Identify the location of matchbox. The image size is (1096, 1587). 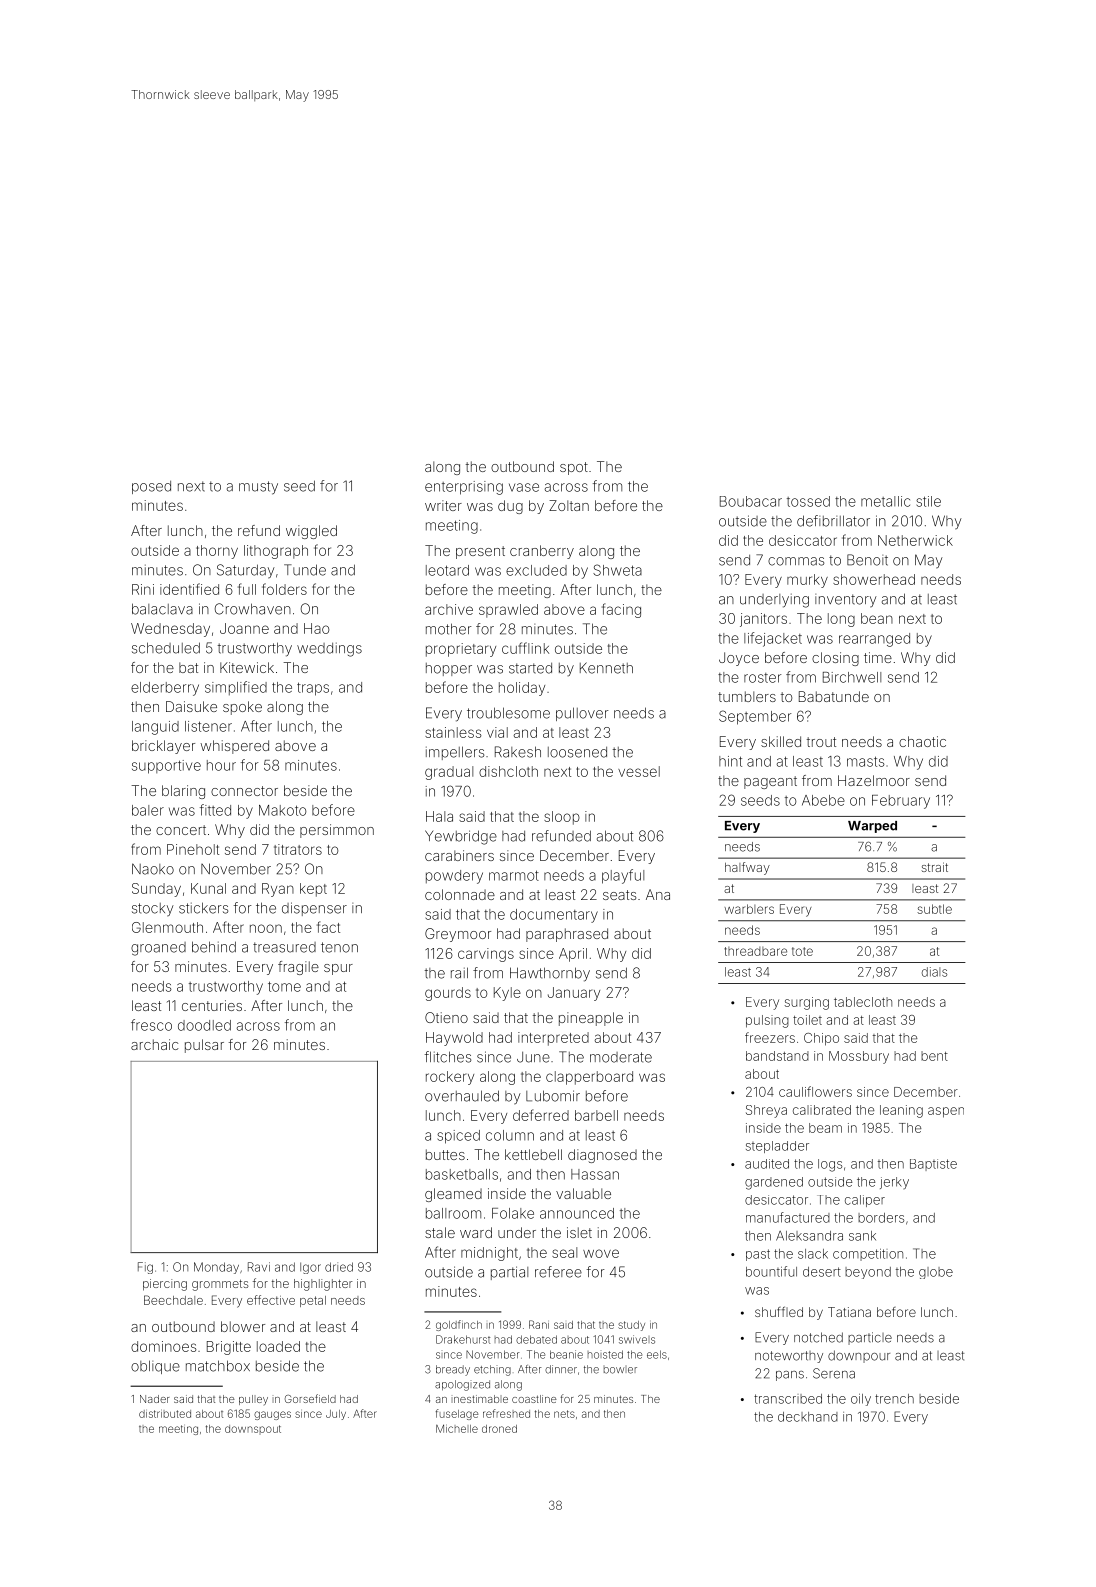
(218, 1366).
